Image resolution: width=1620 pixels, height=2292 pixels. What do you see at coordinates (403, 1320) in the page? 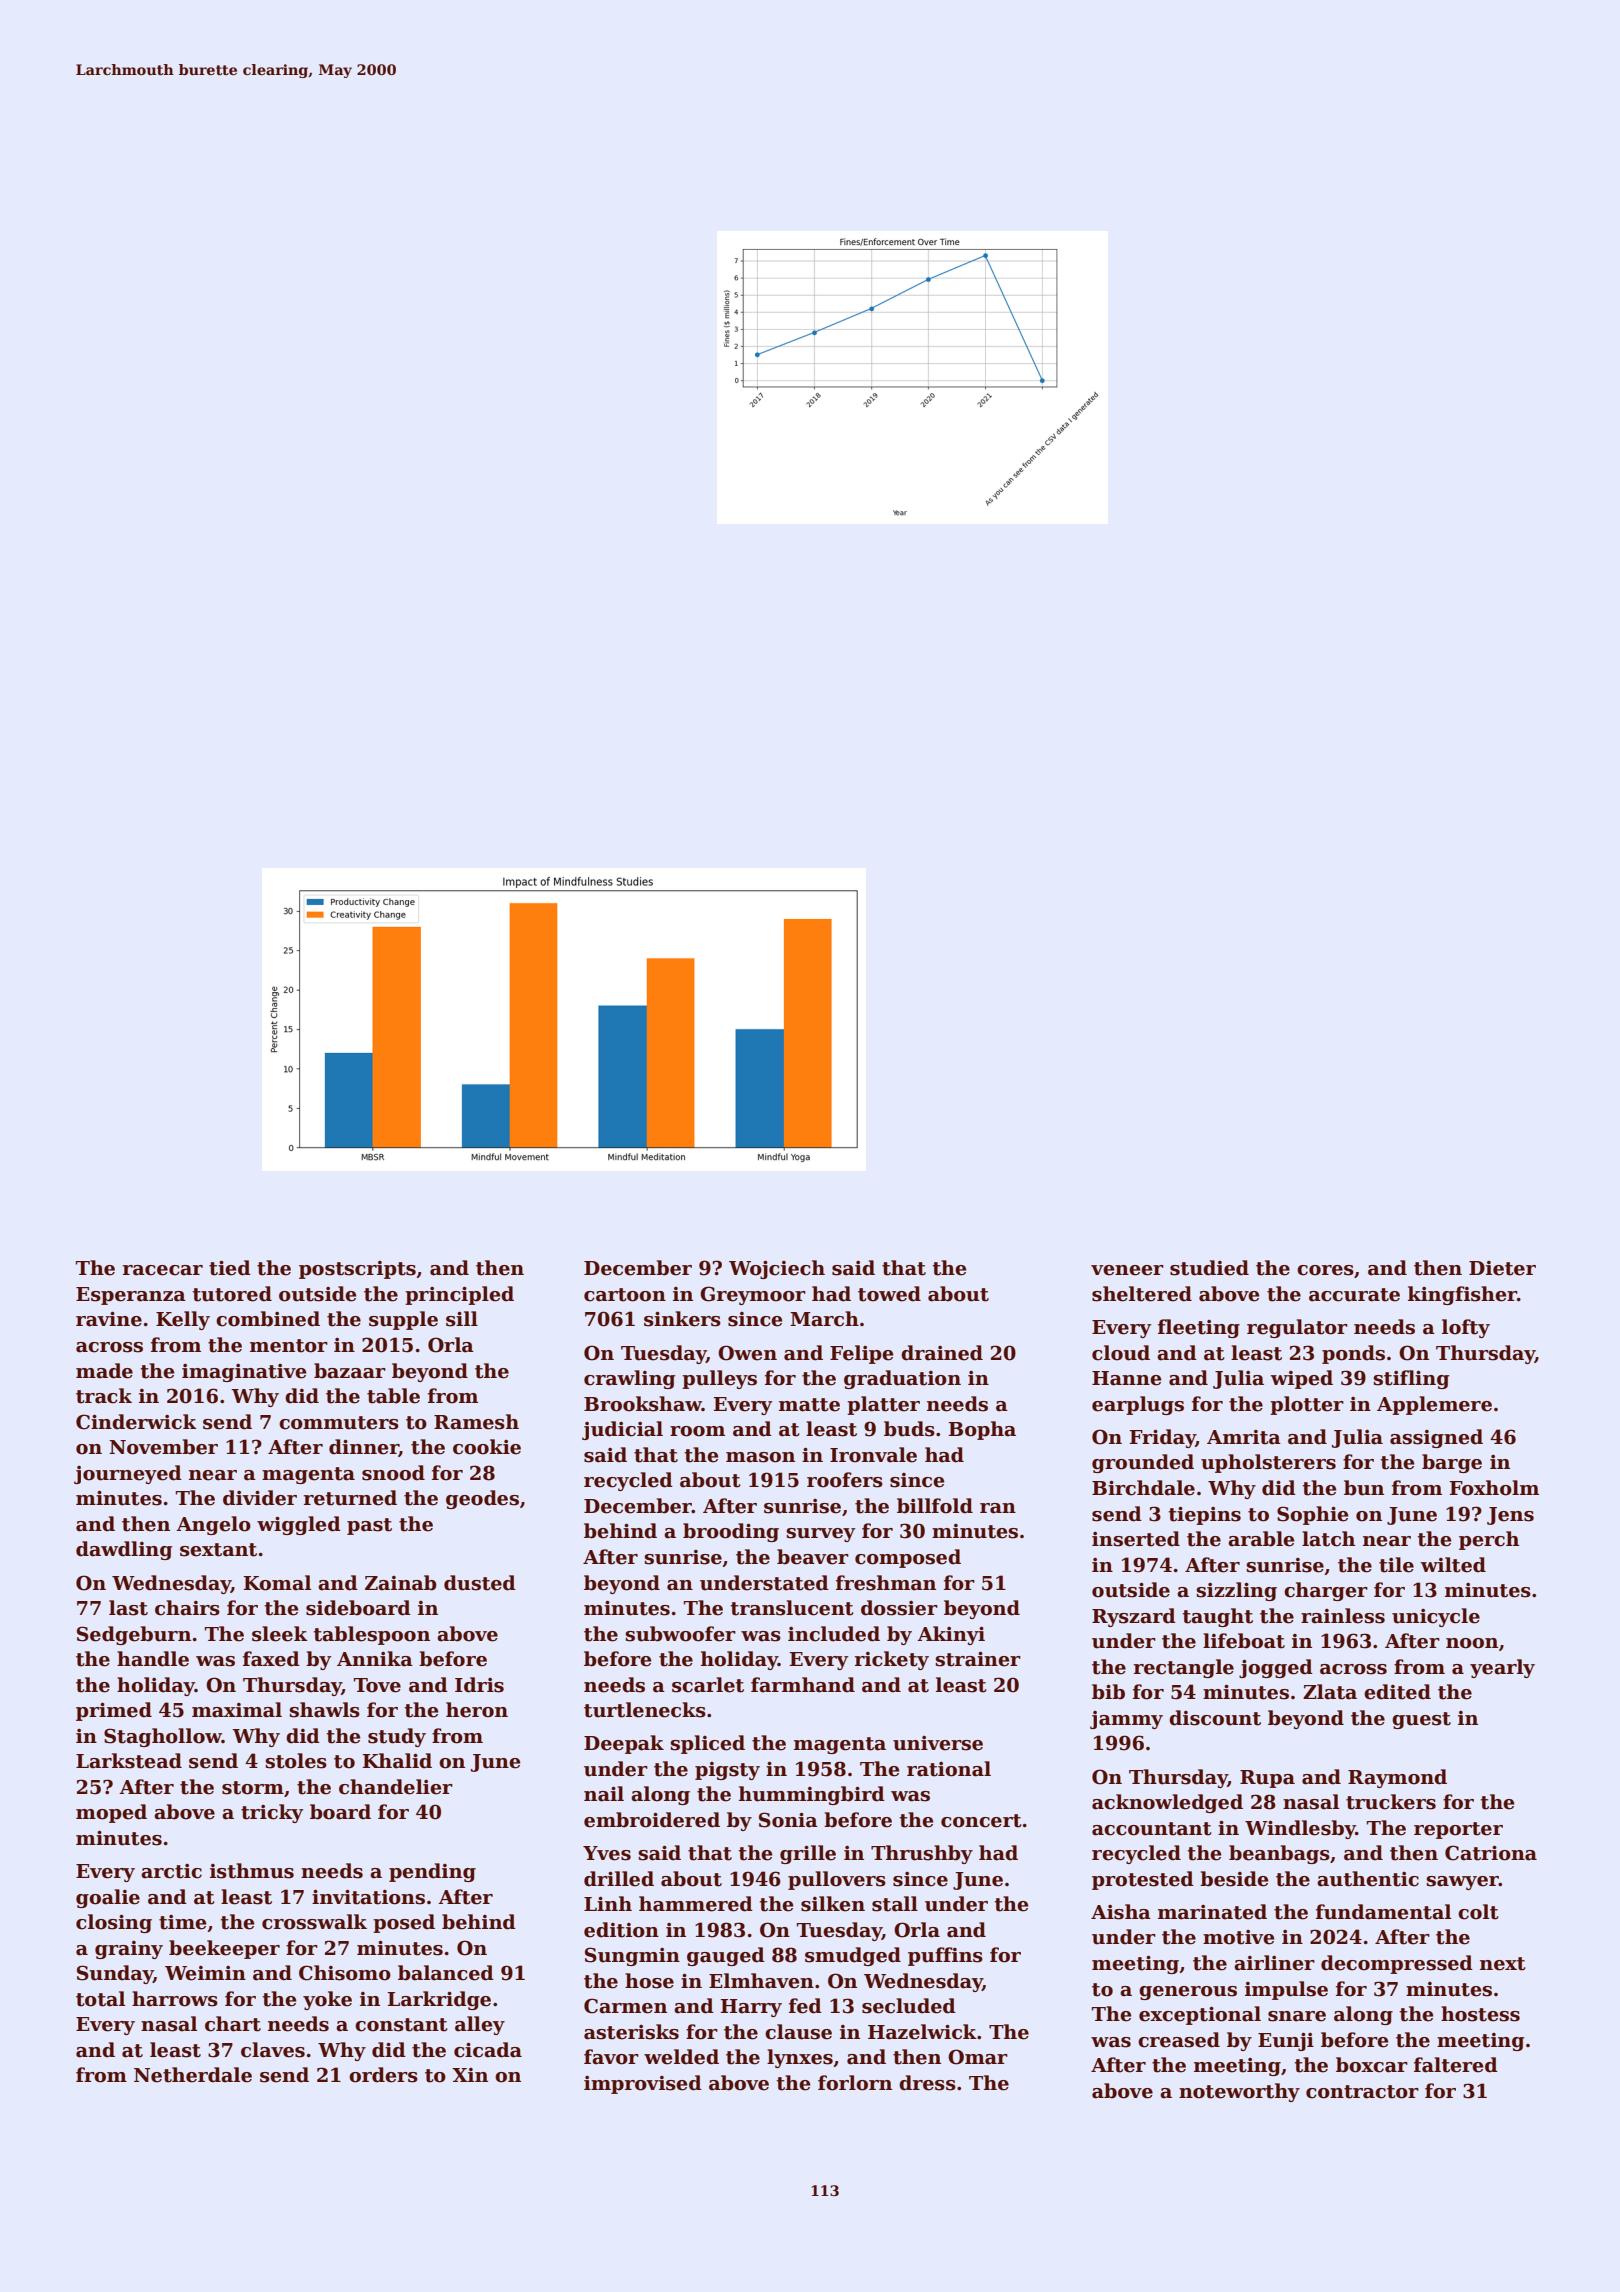
I see `supple` at bounding box center [403, 1320].
